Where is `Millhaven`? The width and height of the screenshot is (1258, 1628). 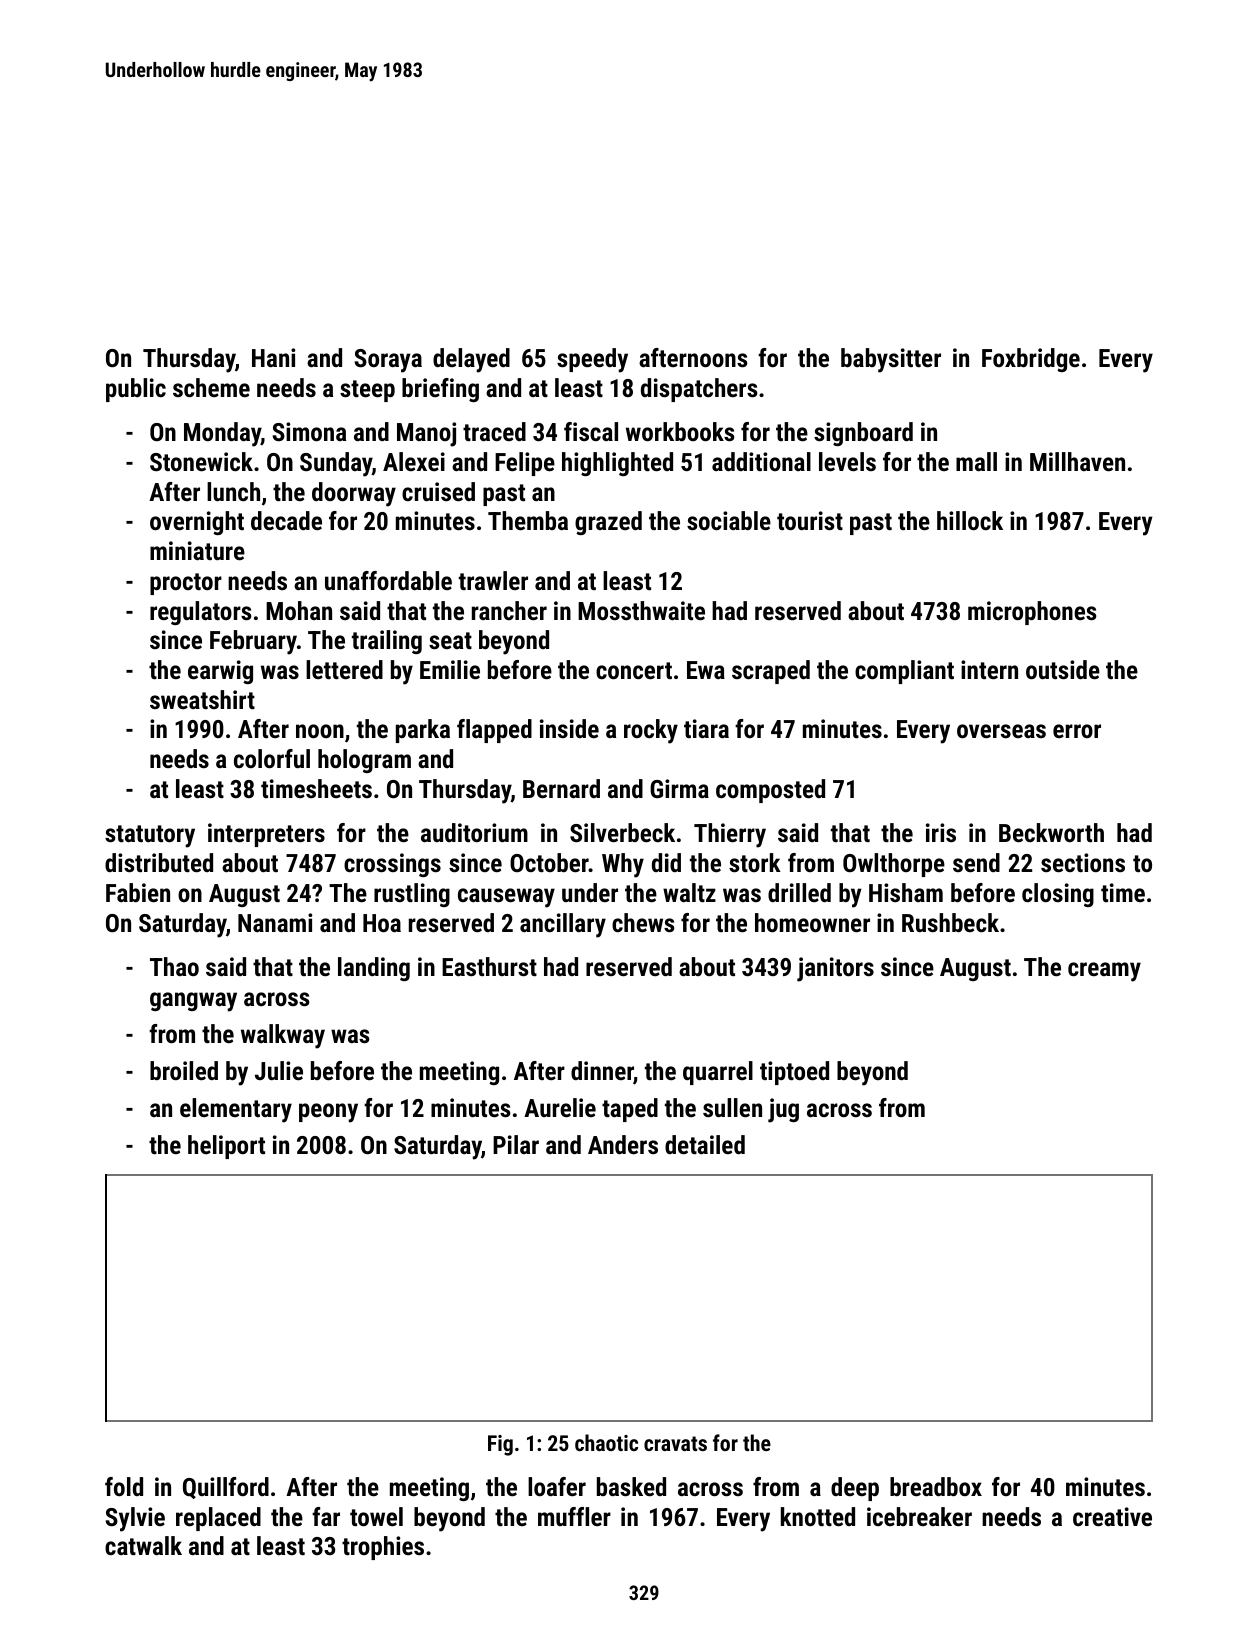 Millhaven is located at coordinates (1077, 461).
